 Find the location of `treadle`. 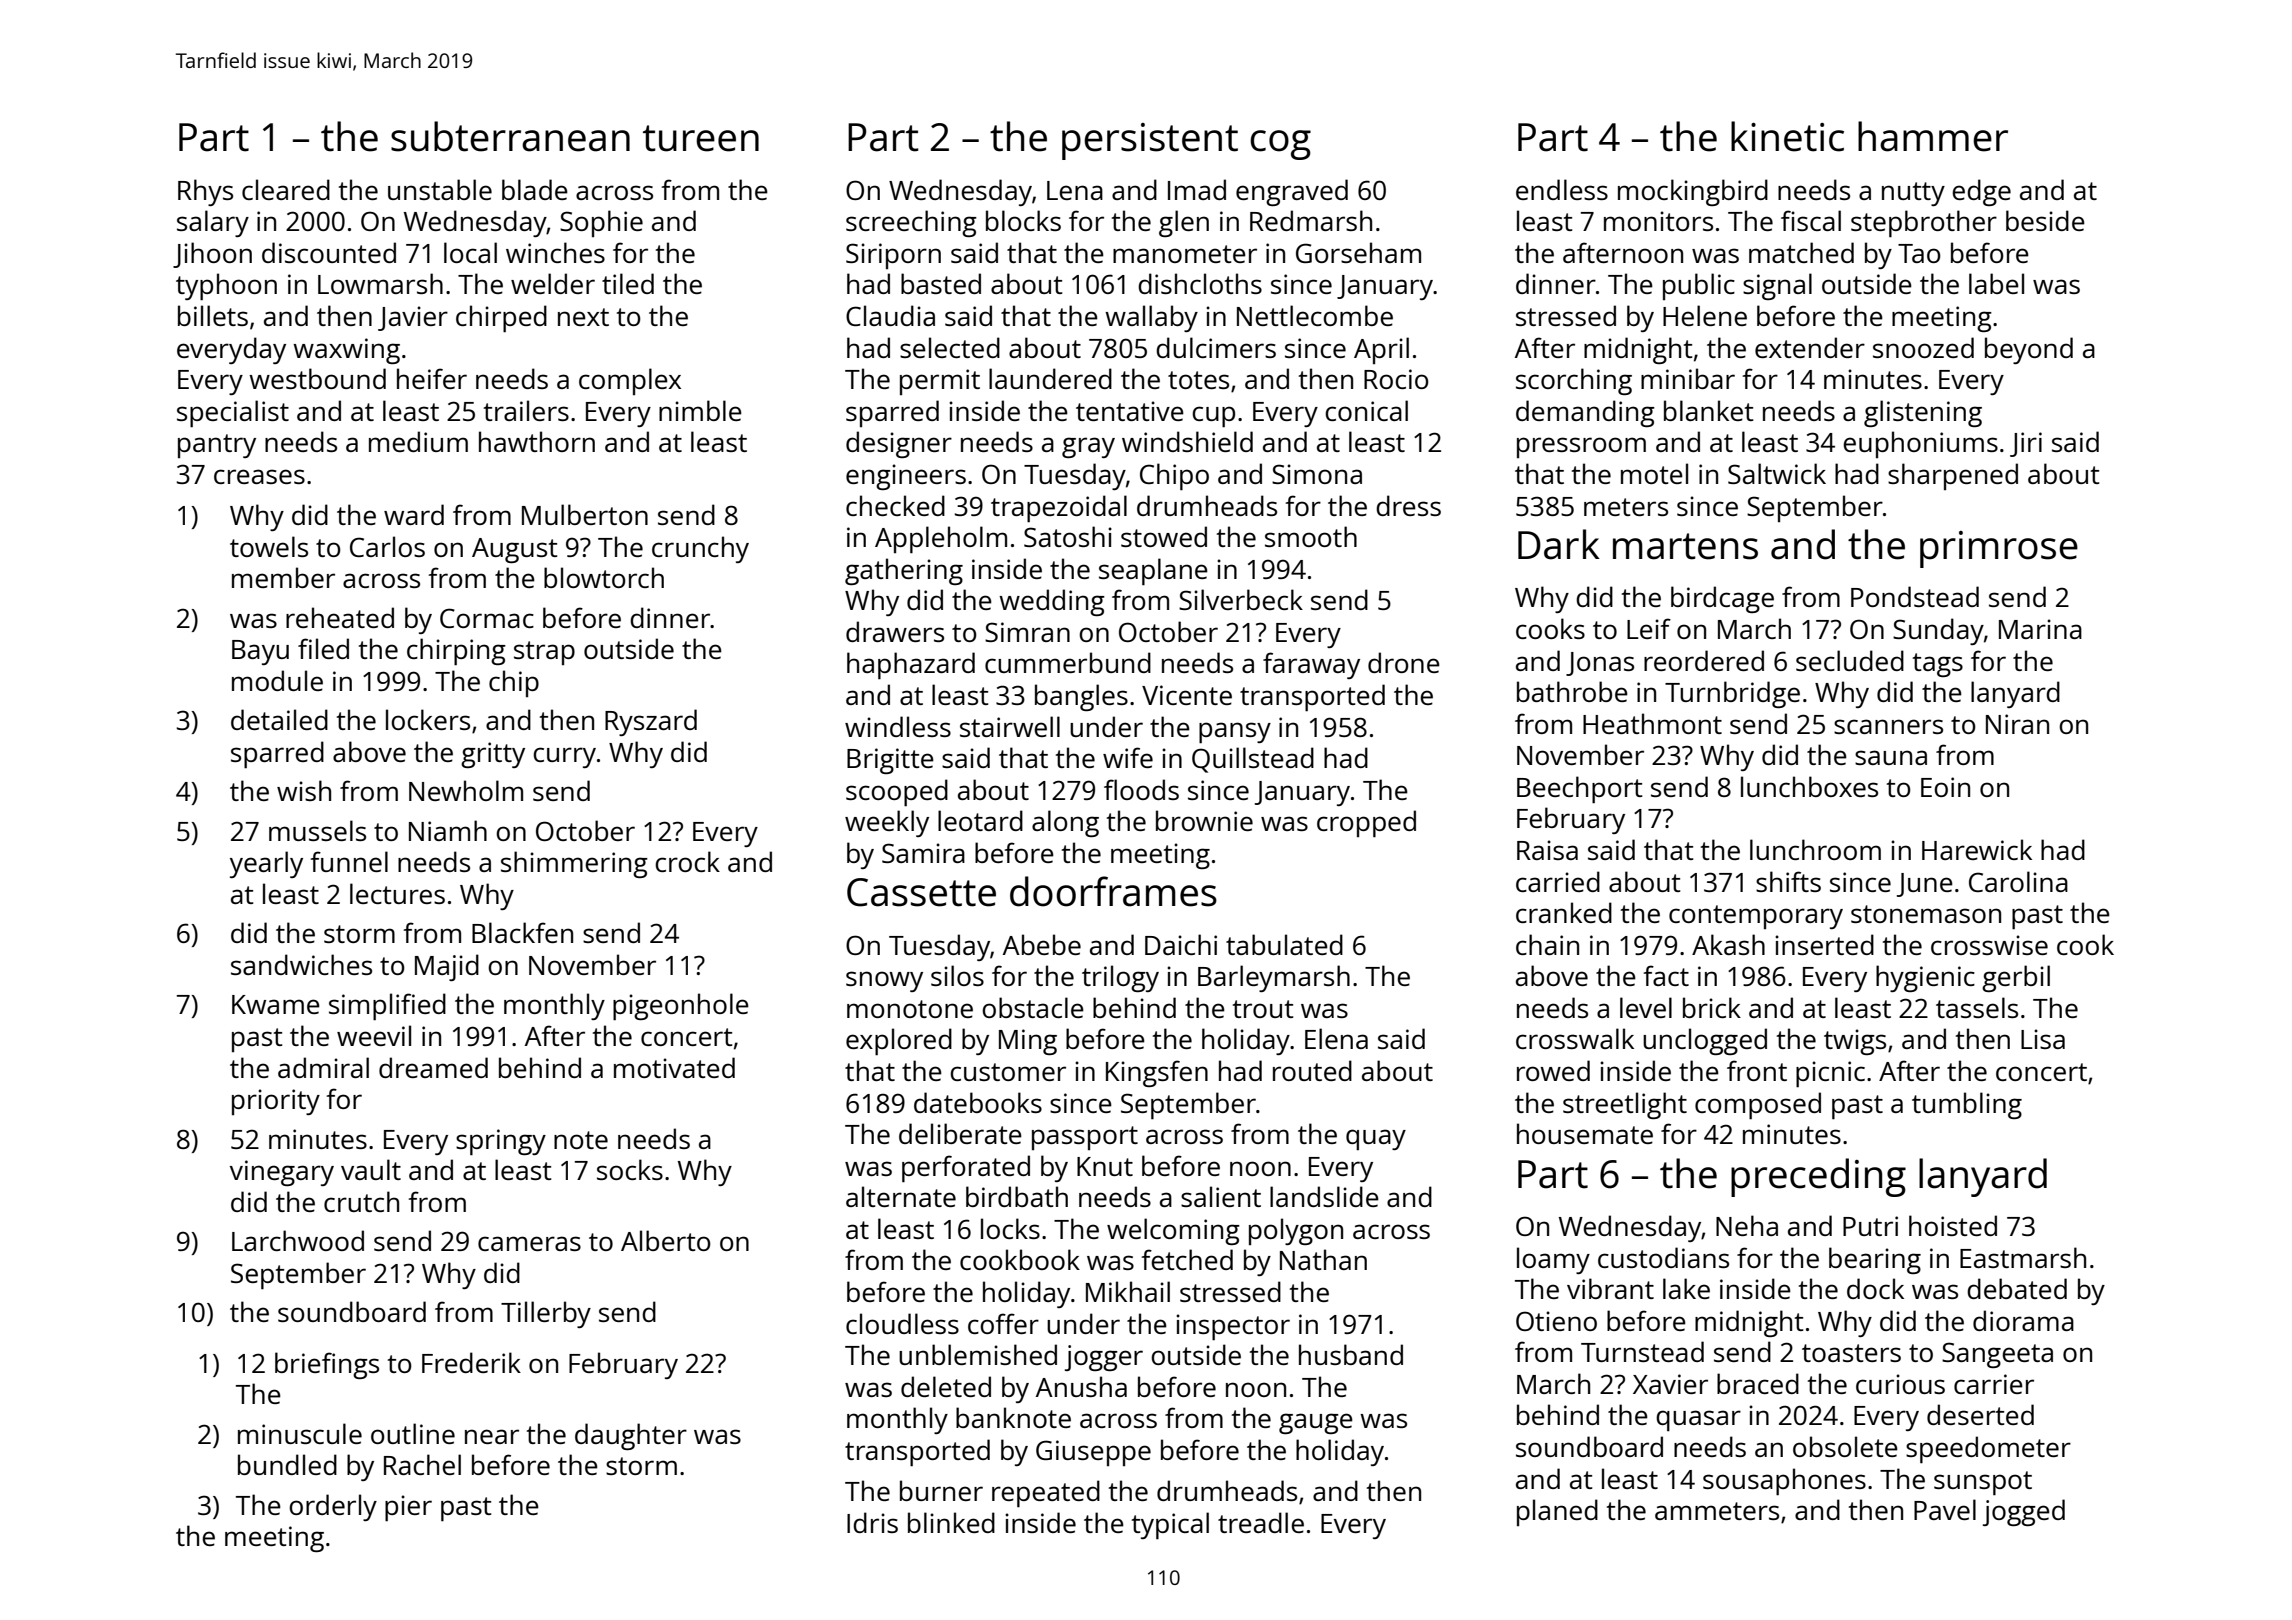

treadle is located at coordinates (1261, 1522).
